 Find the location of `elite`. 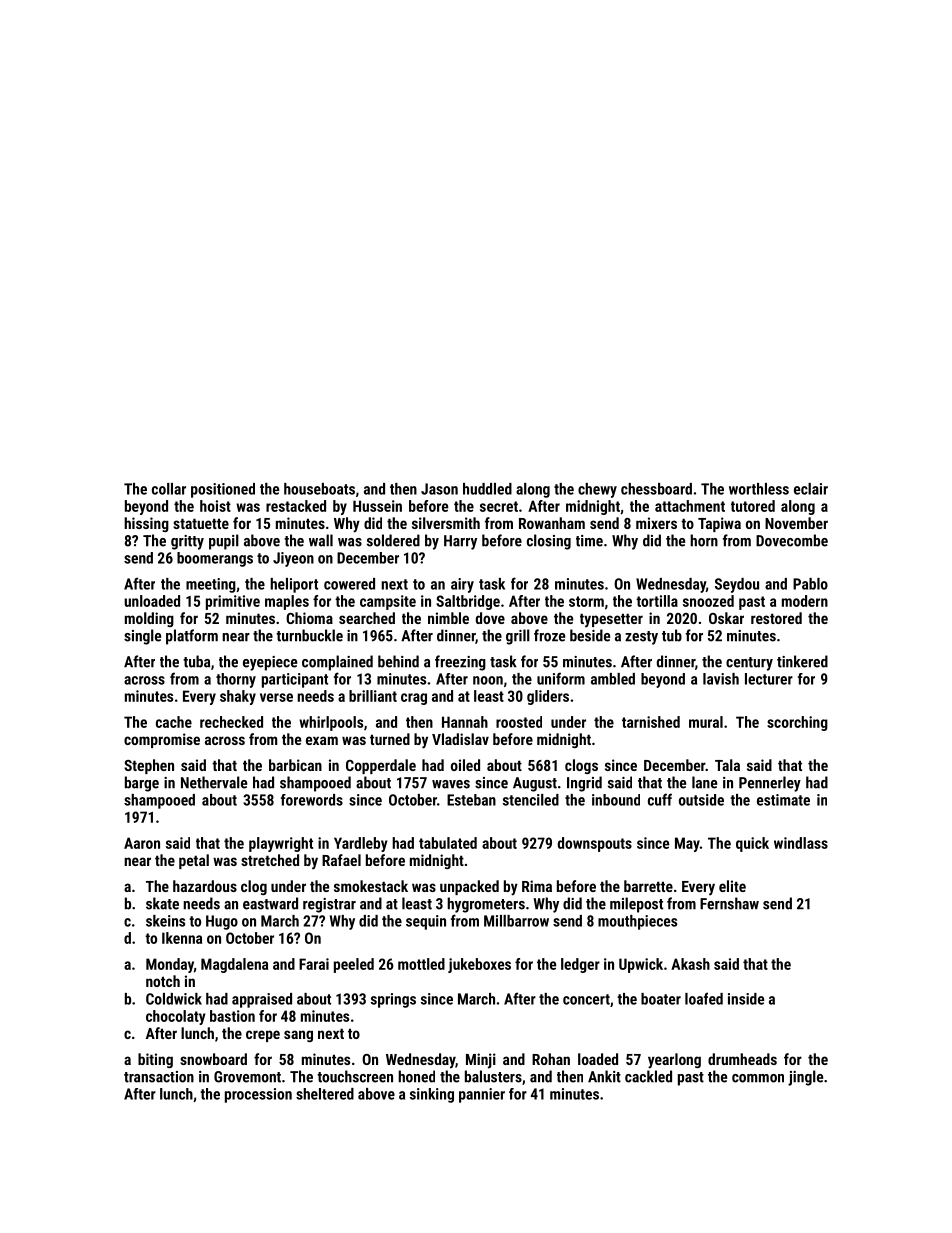

elite is located at coordinates (732, 886).
